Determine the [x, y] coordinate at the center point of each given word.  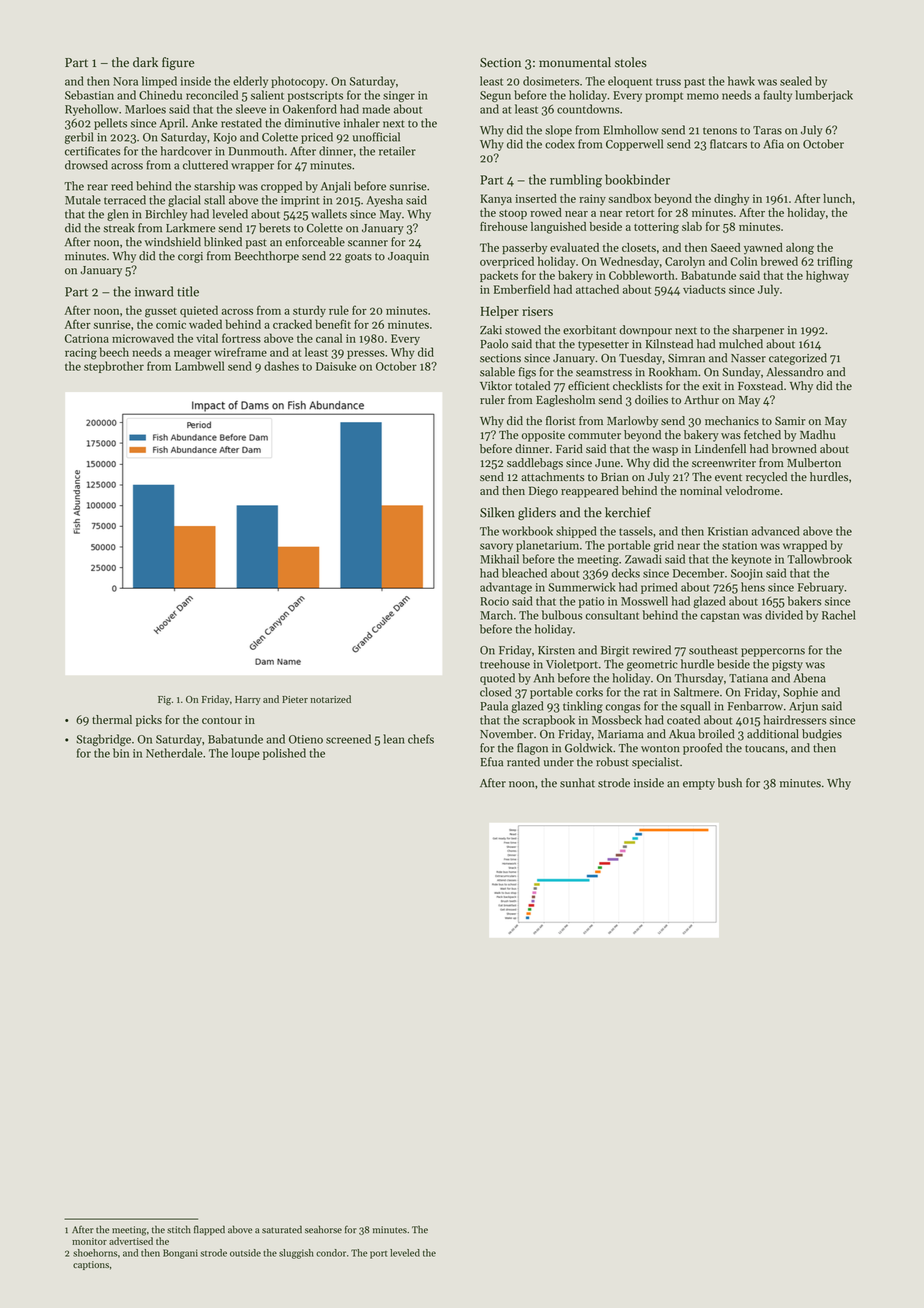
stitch [179, 1229]
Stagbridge [103, 740]
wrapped [805, 546]
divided [784, 615]
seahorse [323, 1229]
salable [497, 372]
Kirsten [556, 650]
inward [154, 291]
